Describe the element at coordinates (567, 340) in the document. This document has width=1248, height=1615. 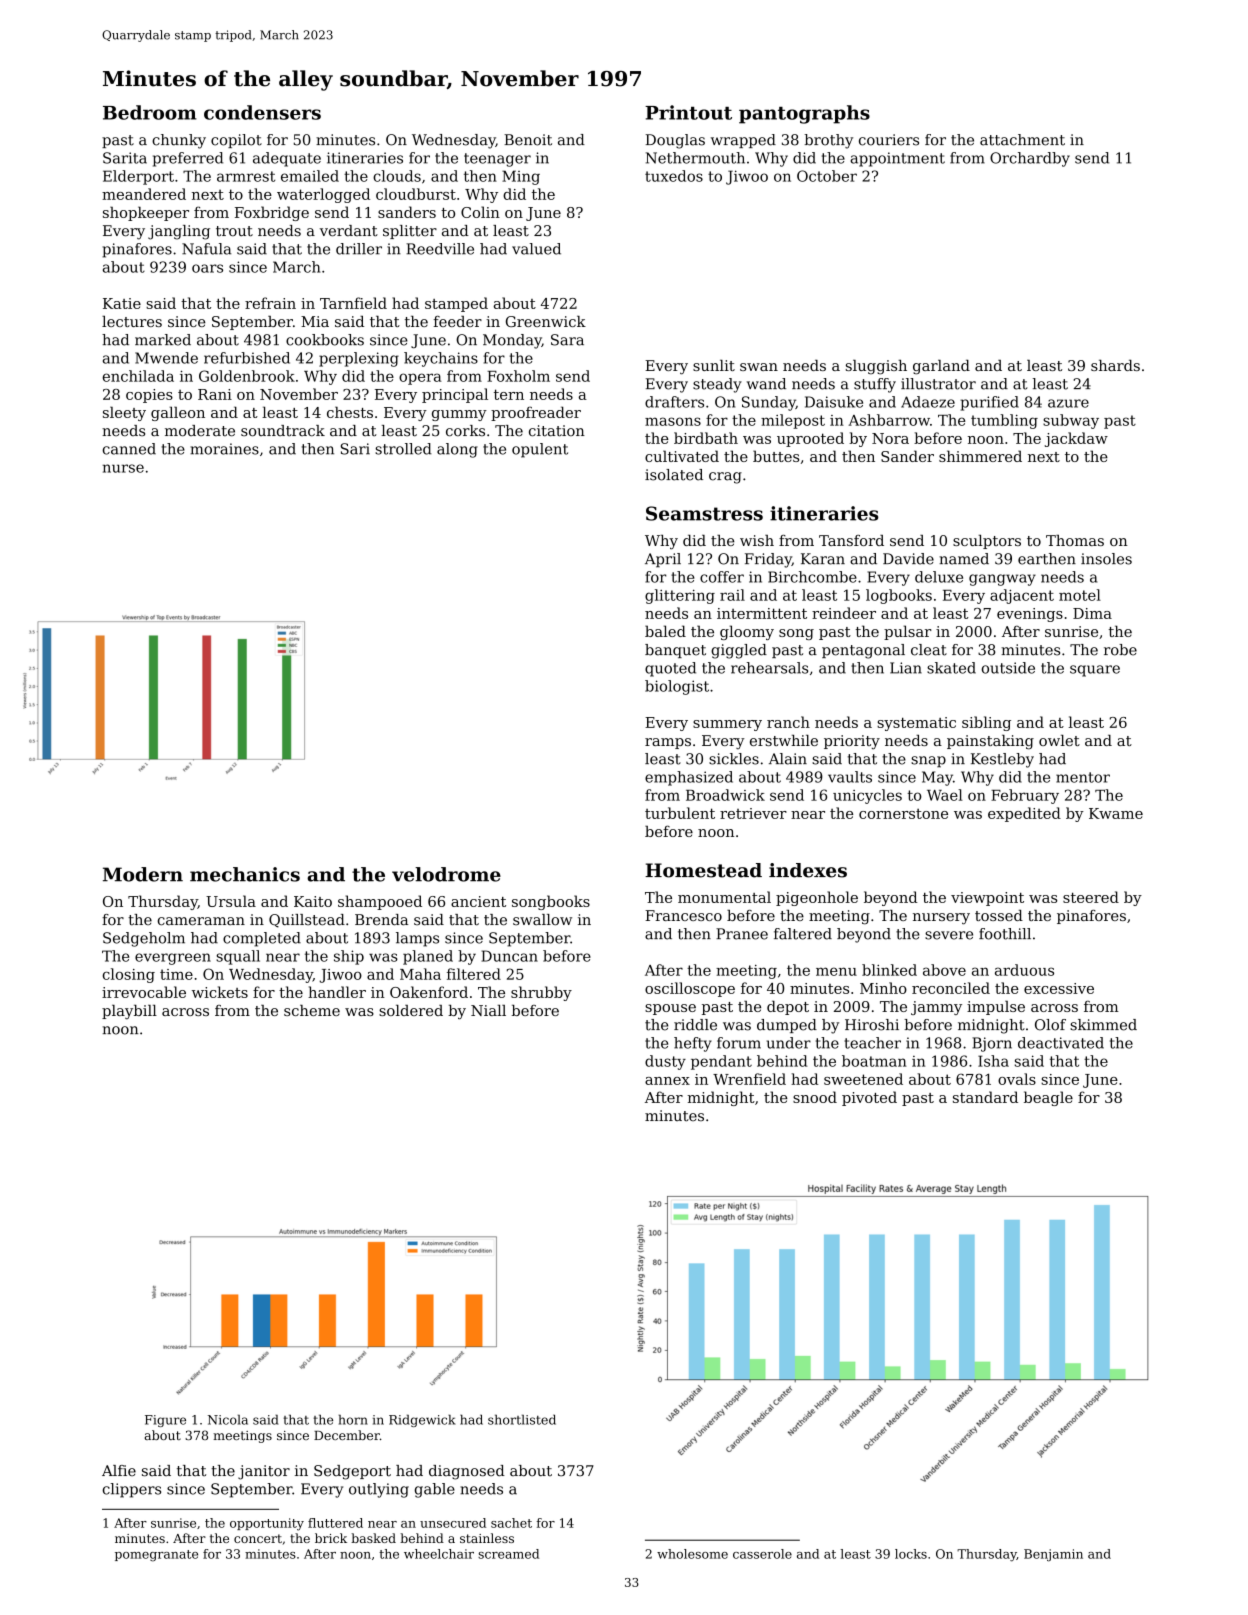
I see `Sara` at that location.
